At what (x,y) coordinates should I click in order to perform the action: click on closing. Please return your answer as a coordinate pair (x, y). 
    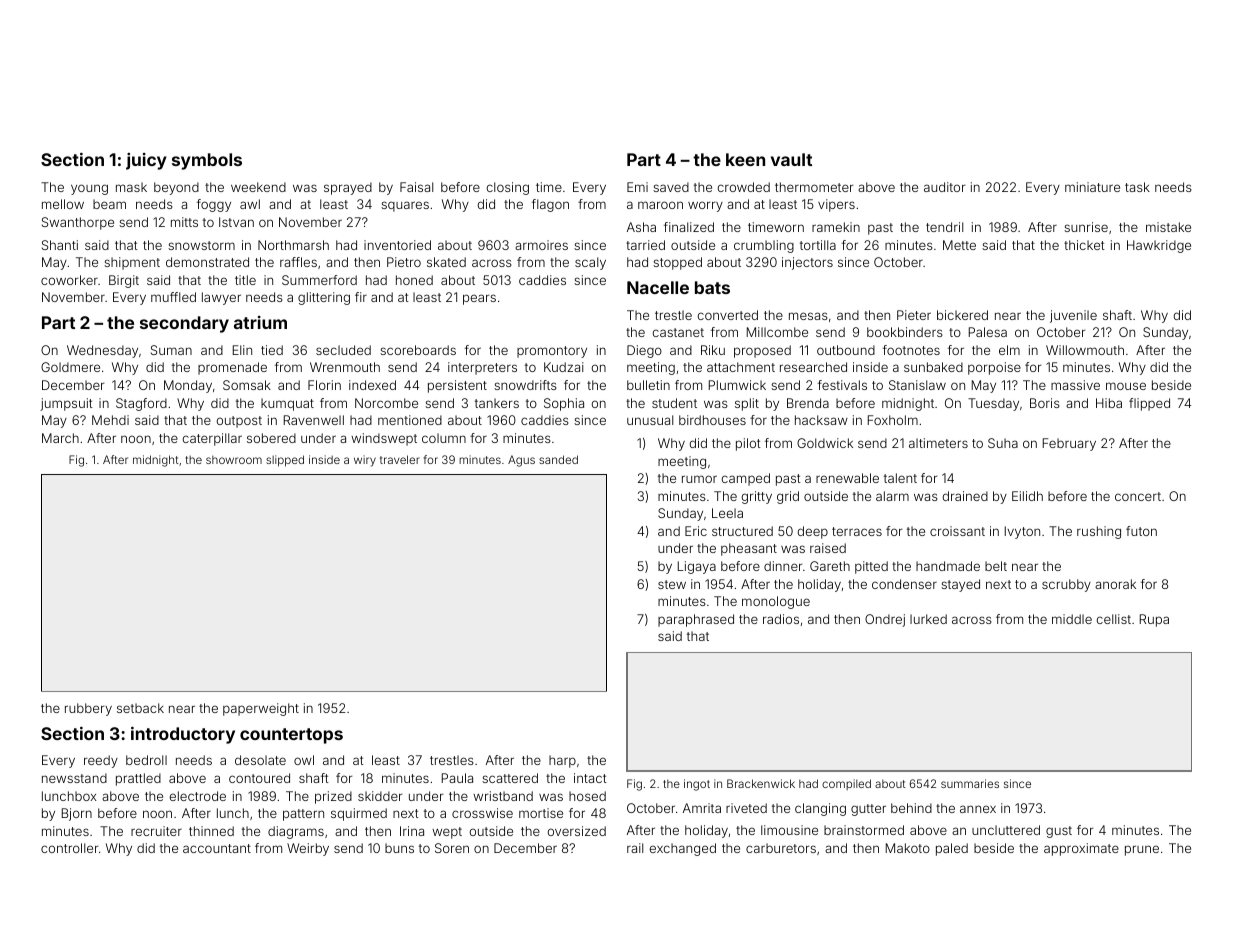
    Looking at the image, I should click on (507, 188).
